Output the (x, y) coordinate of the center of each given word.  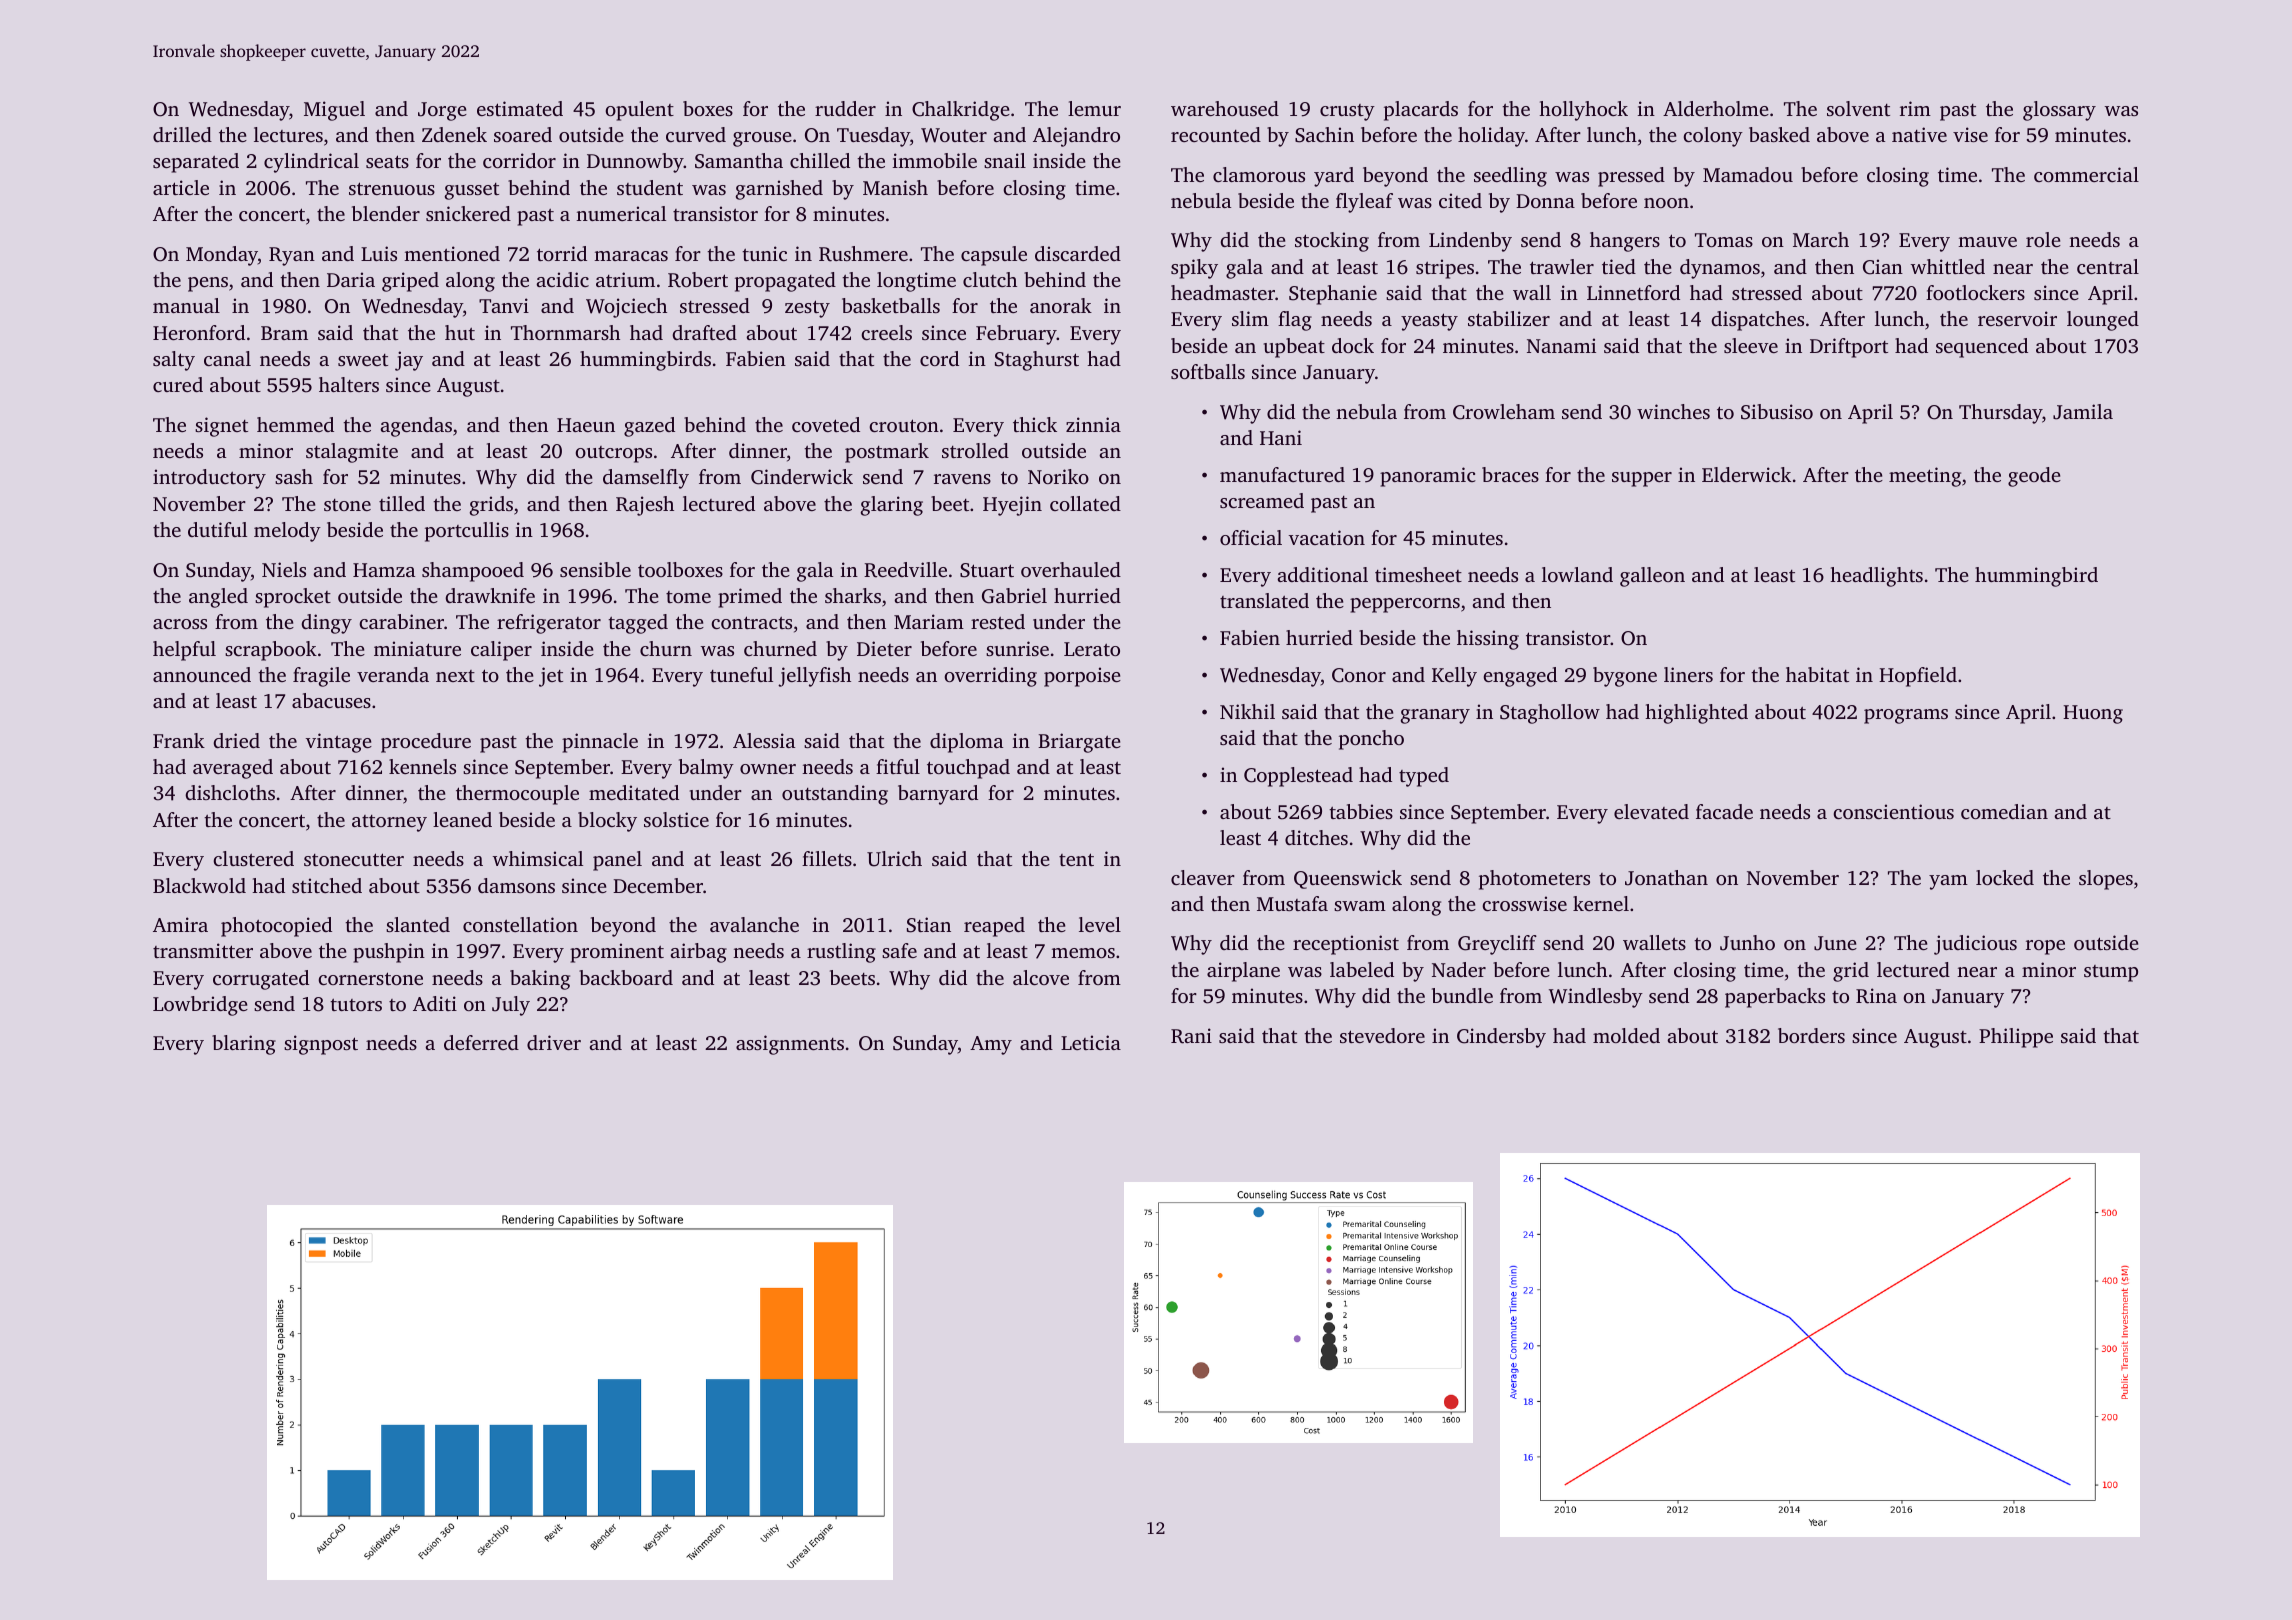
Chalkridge (961, 111)
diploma (966, 743)
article (181, 187)
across (180, 624)
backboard (626, 977)
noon (1666, 203)
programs (1906, 716)
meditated (634, 792)
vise (1970, 134)
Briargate (1079, 743)
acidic (562, 279)
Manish (895, 187)
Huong (2093, 714)
